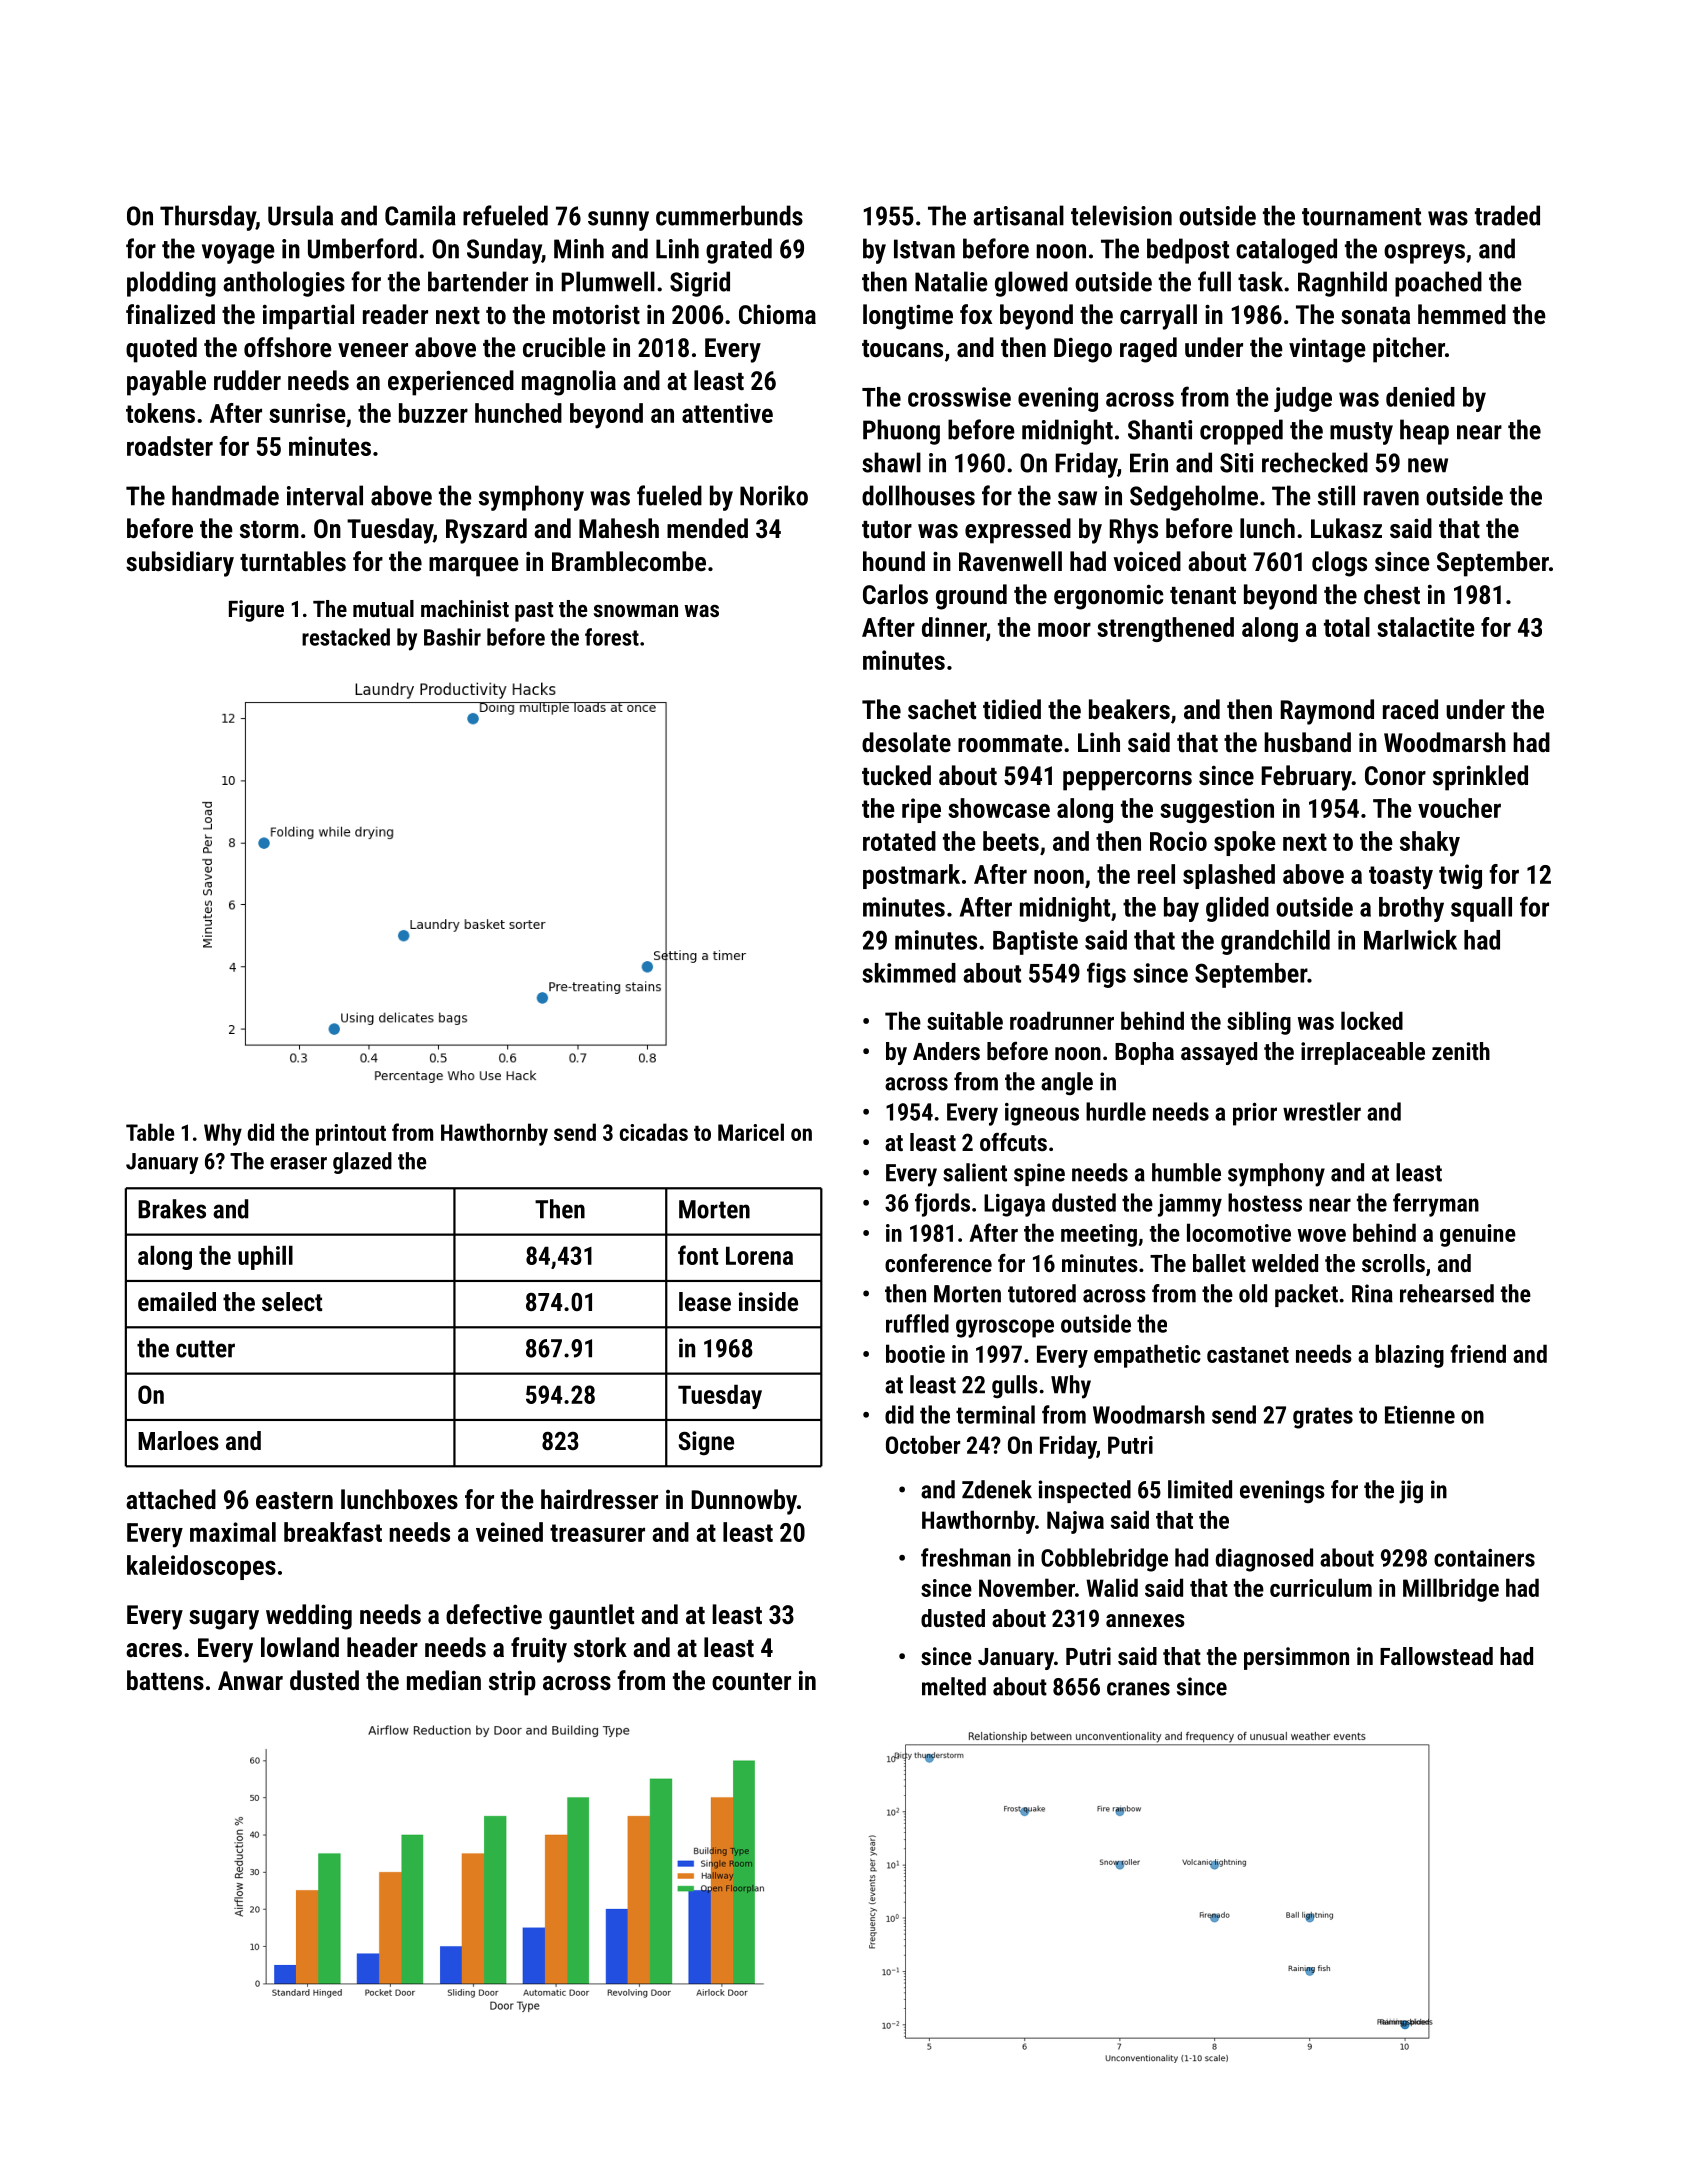 Image resolution: width=1683 pixels, height=2178 pixels. Describe the element at coordinates (1372, 1020) in the screenshot. I see `locked` at that location.
